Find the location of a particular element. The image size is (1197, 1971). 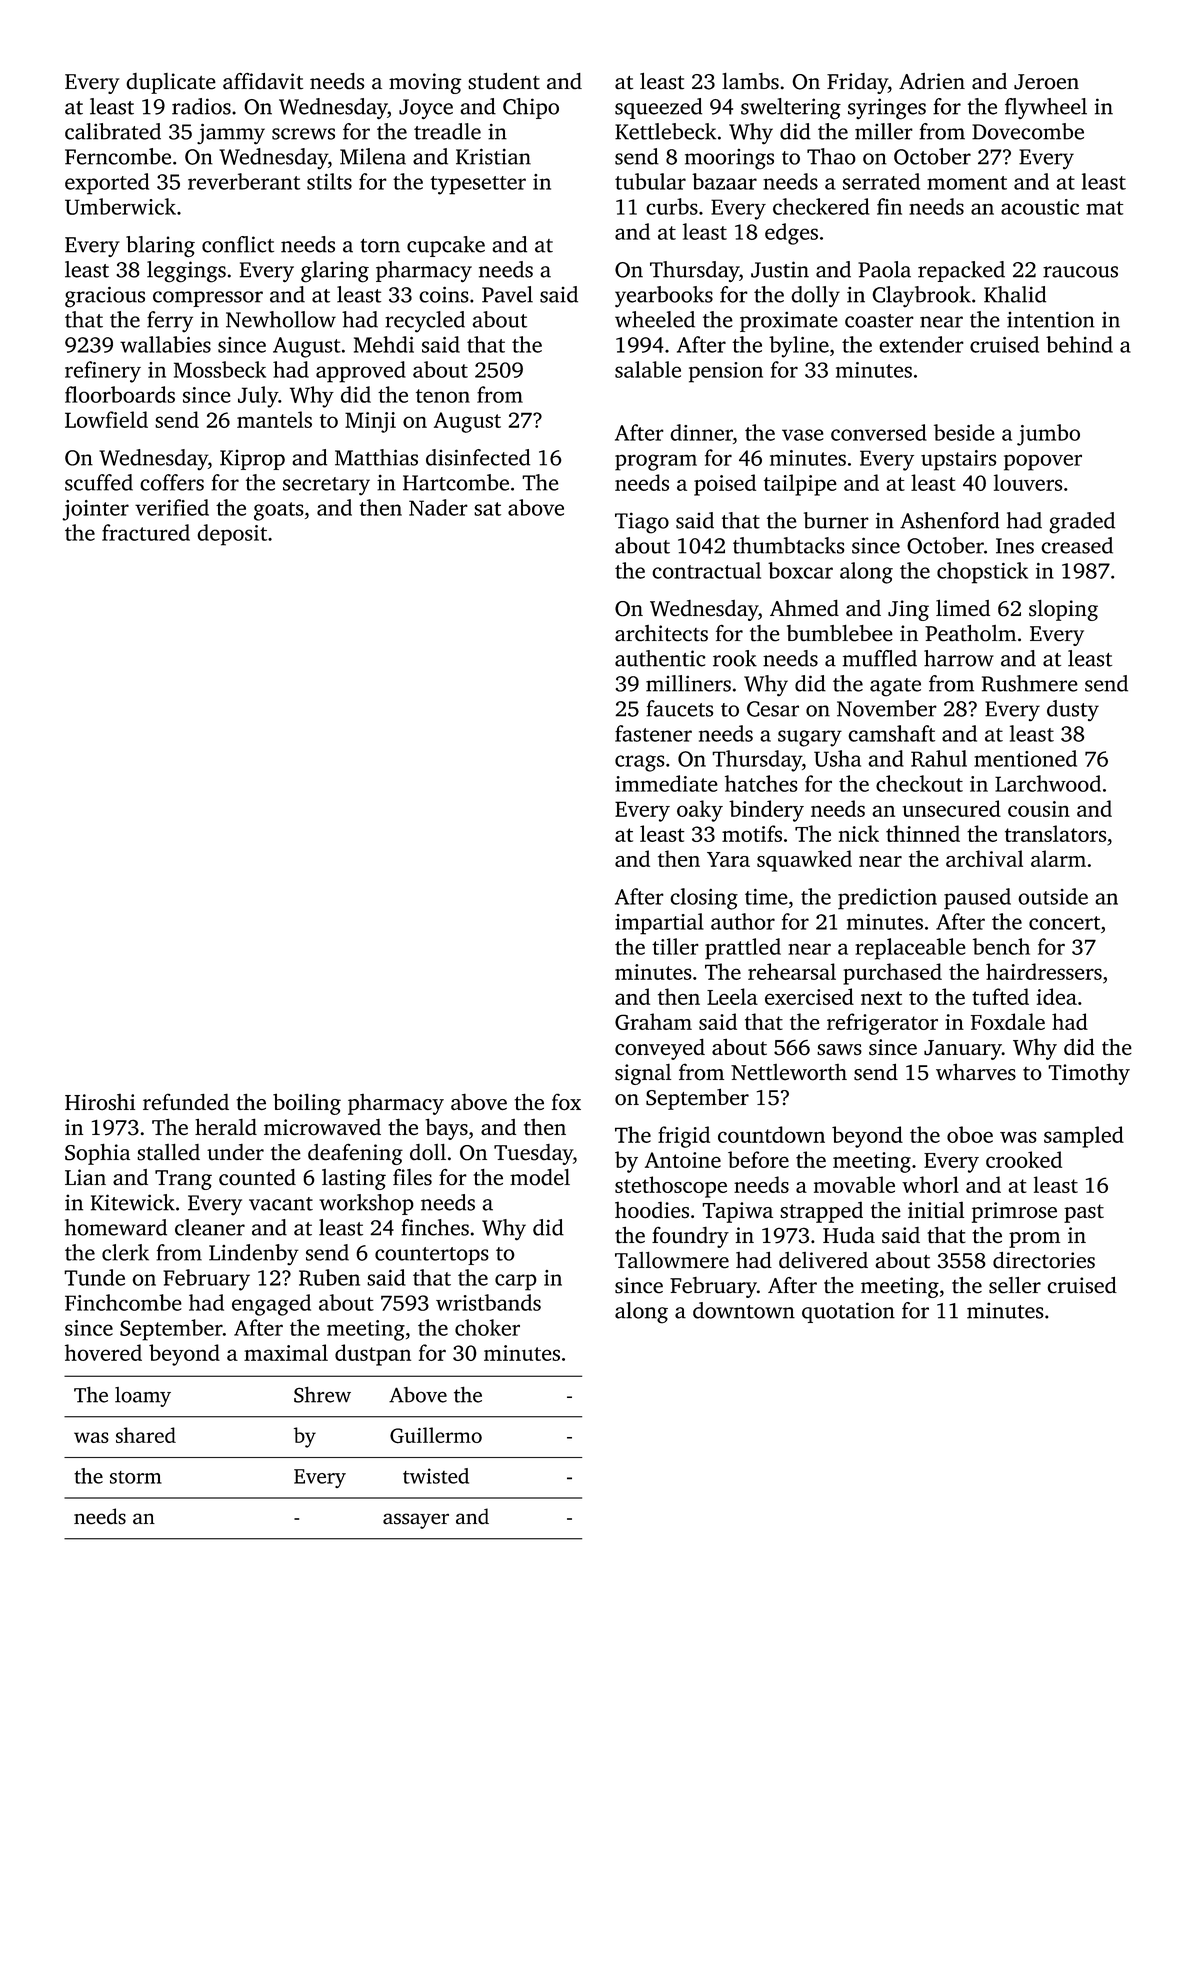

deposit is located at coordinates (232, 535).
